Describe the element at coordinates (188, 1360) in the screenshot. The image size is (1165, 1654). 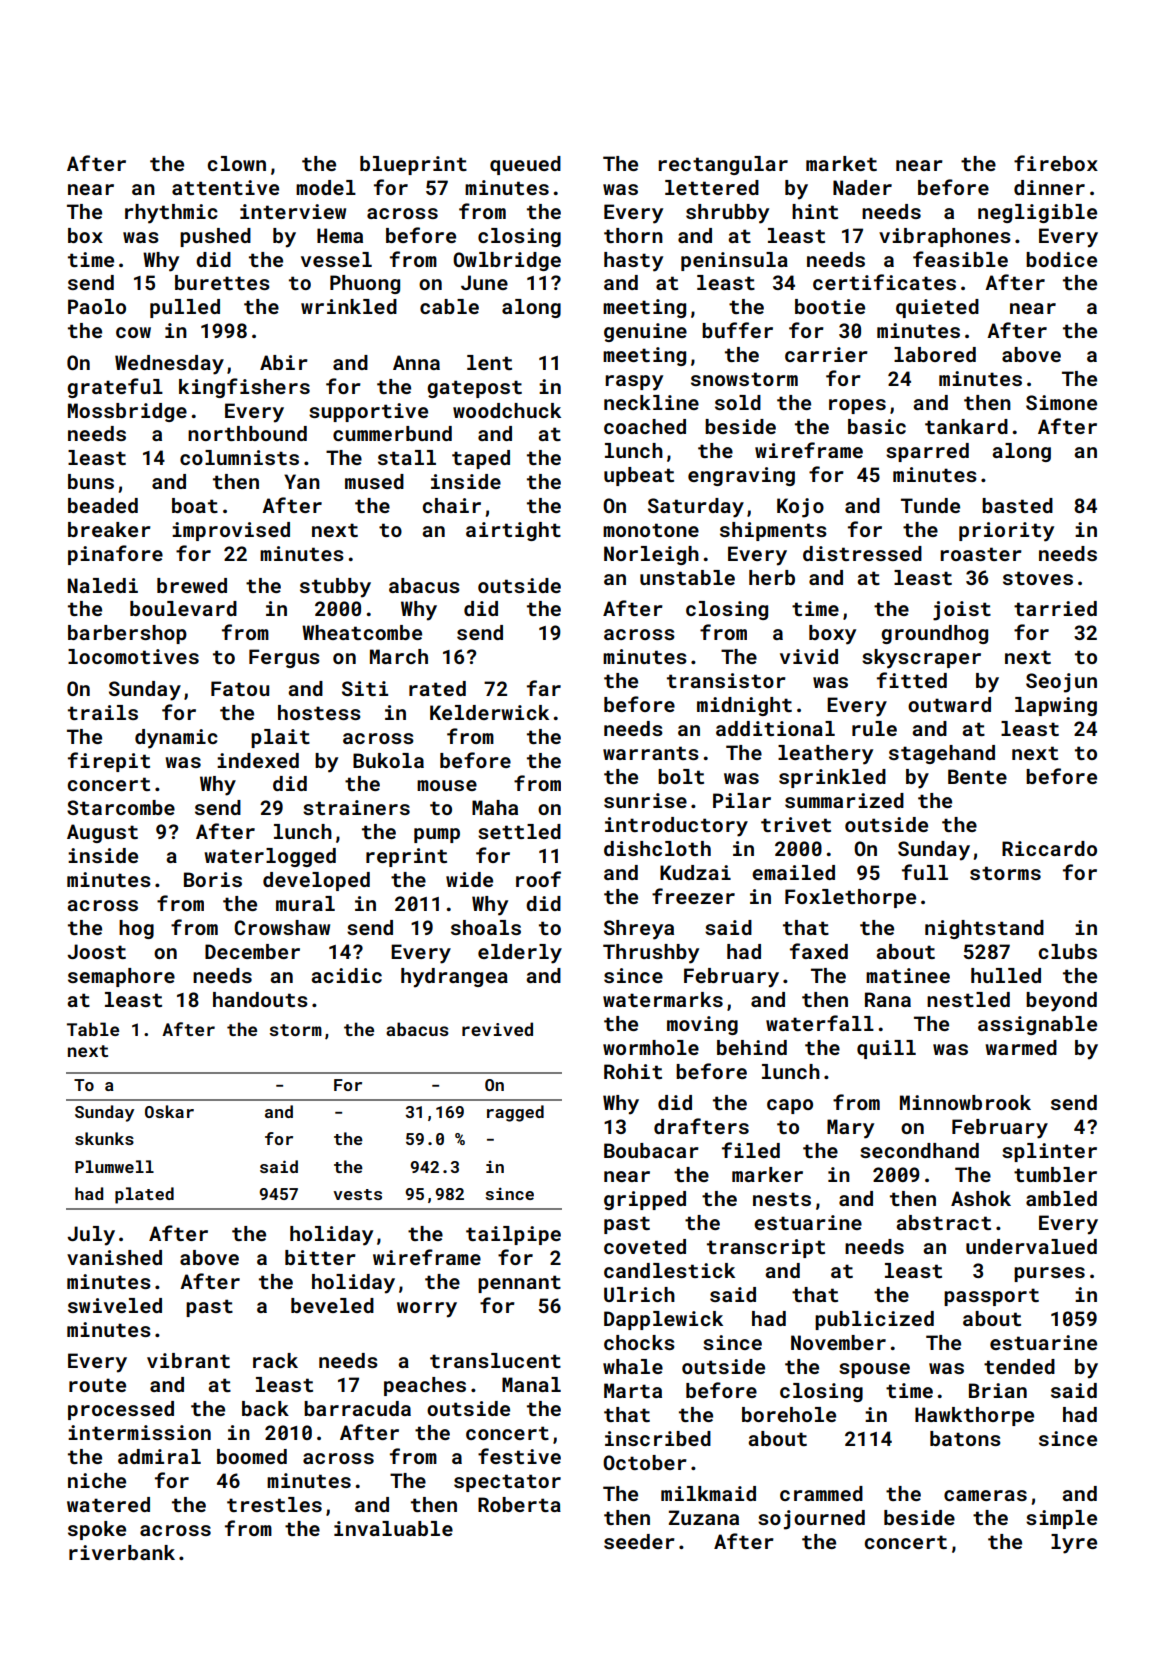
I see `vibrant` at that location.
